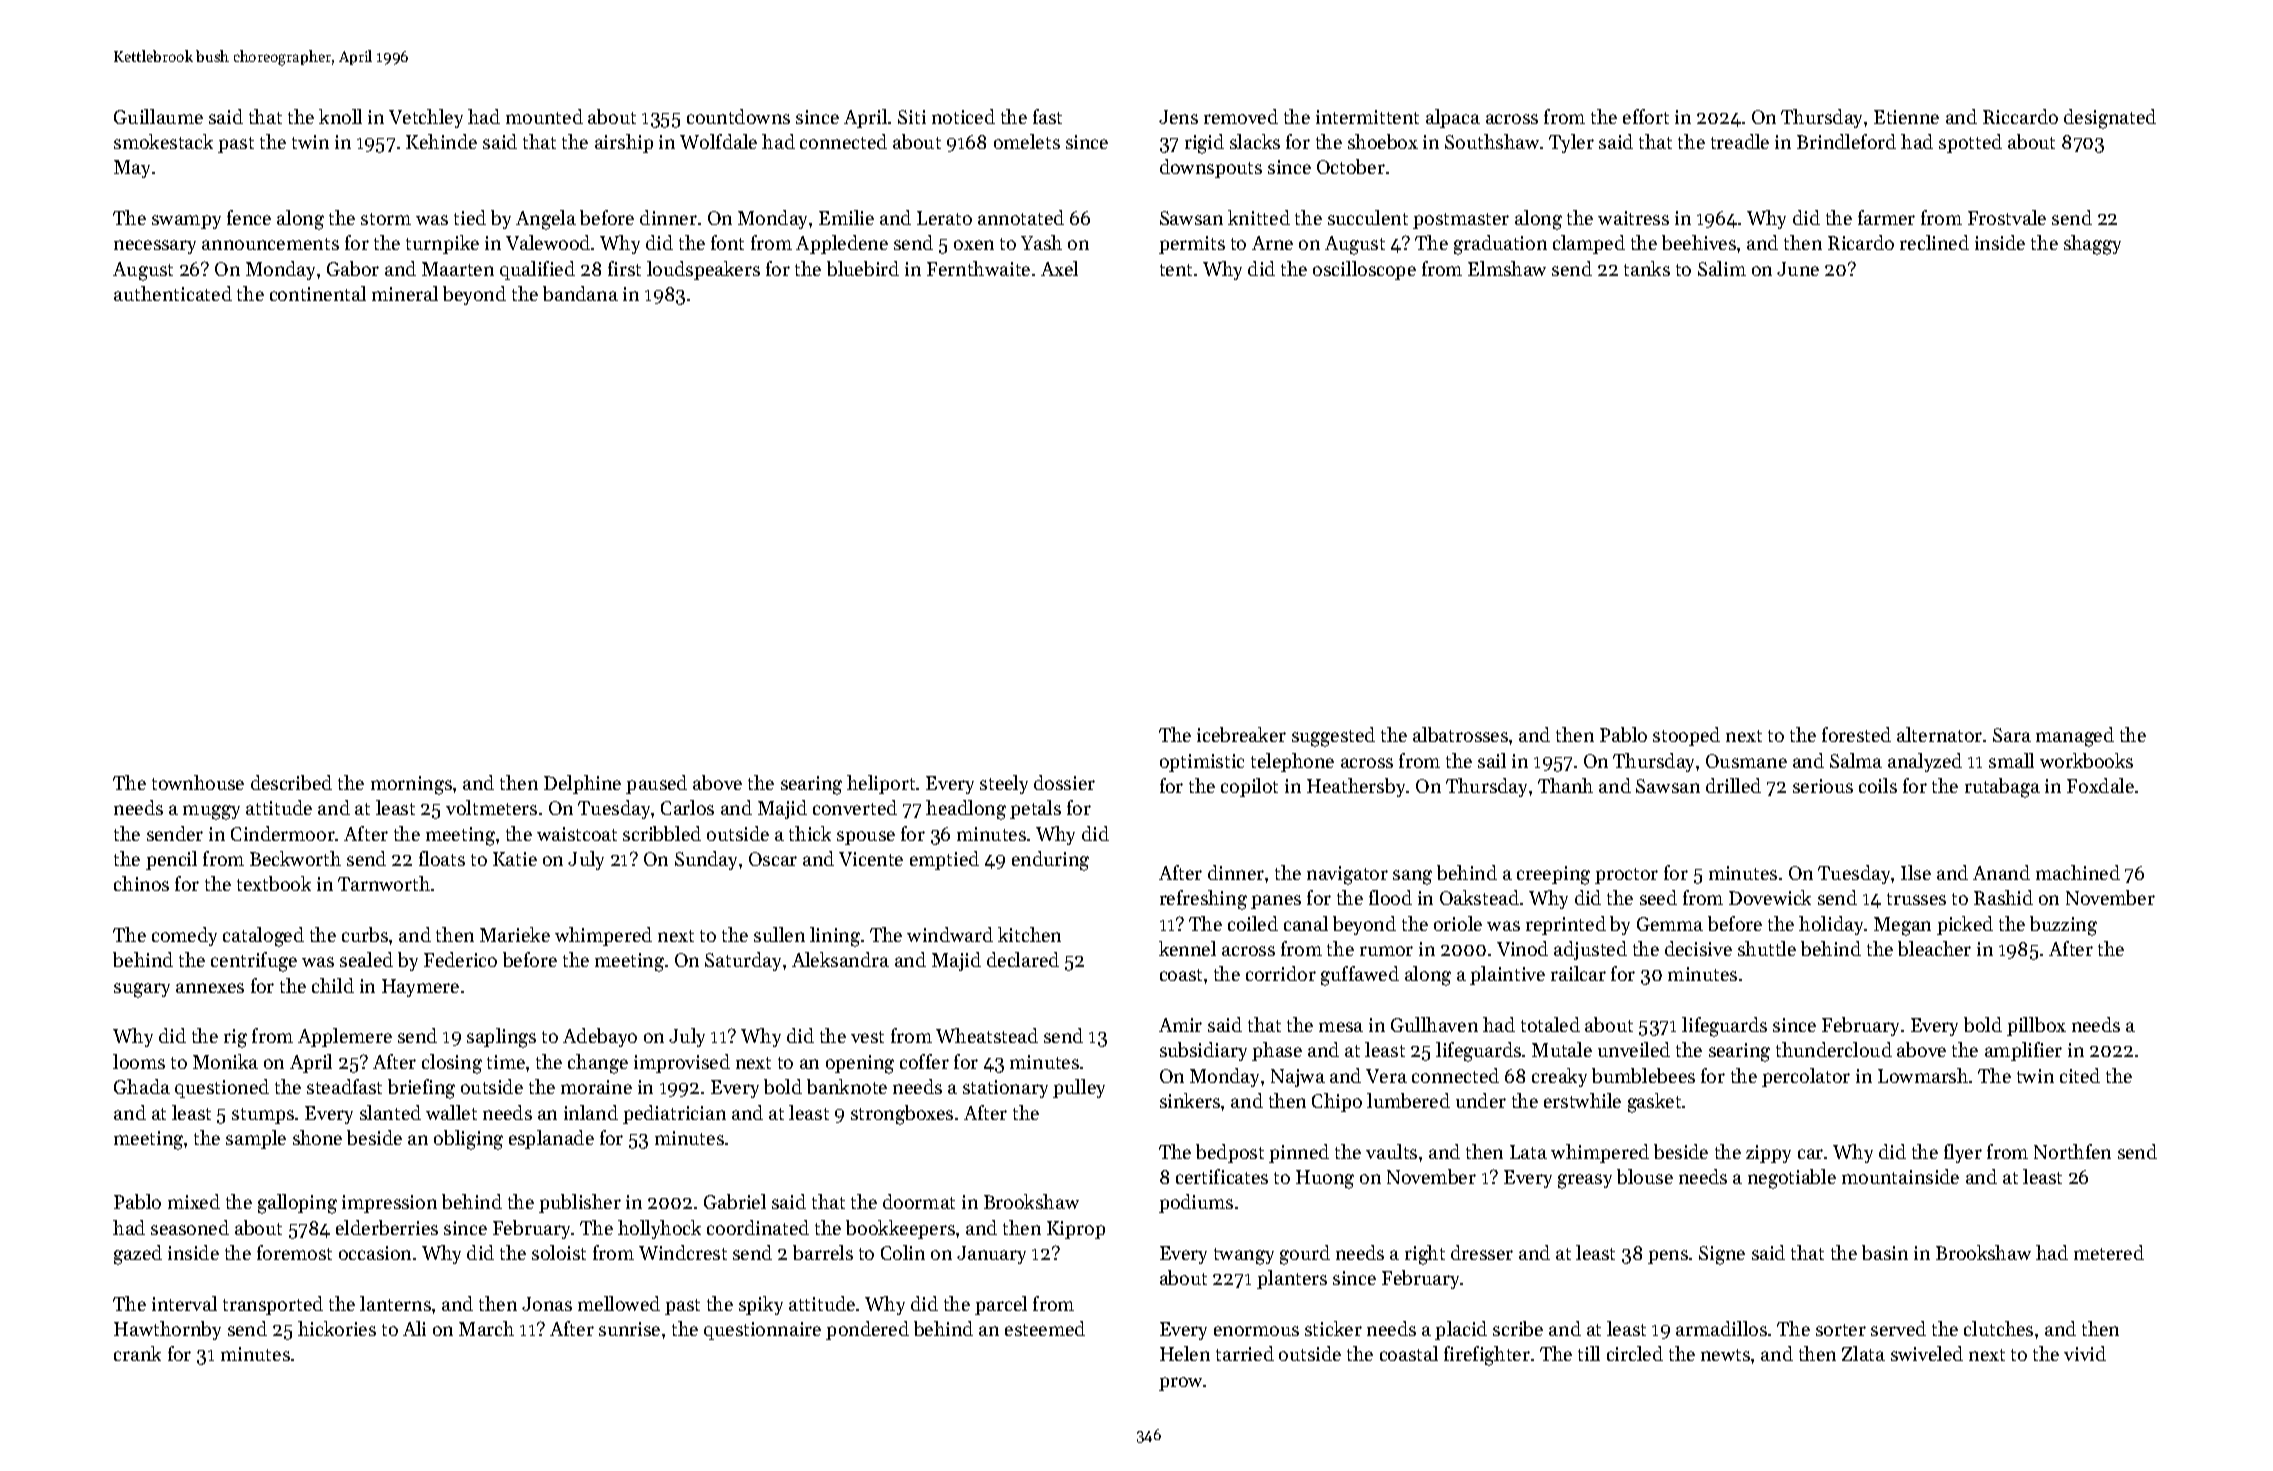 The height and width of the screenshot is (1471, 2273). What do you see at coordinates (823, 1252) in the screenshot?
I see `barrels` at bounding box center [823, 1252].
